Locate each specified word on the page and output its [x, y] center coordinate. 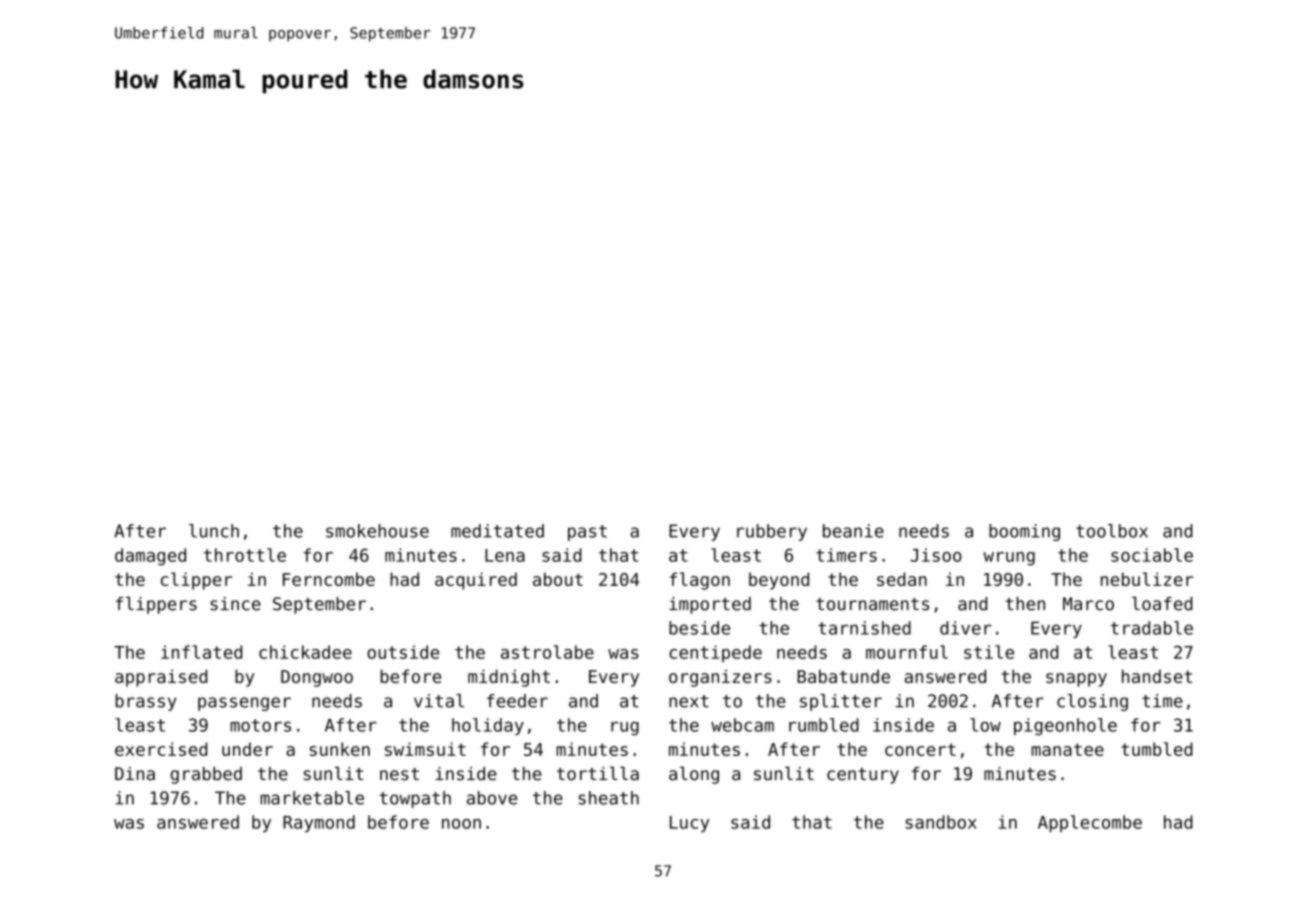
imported [710, 605]
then [1025, 604]
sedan [902, 579]
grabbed [206, 775]
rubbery [772, 532]
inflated [201, 652]
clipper [196, 581]
